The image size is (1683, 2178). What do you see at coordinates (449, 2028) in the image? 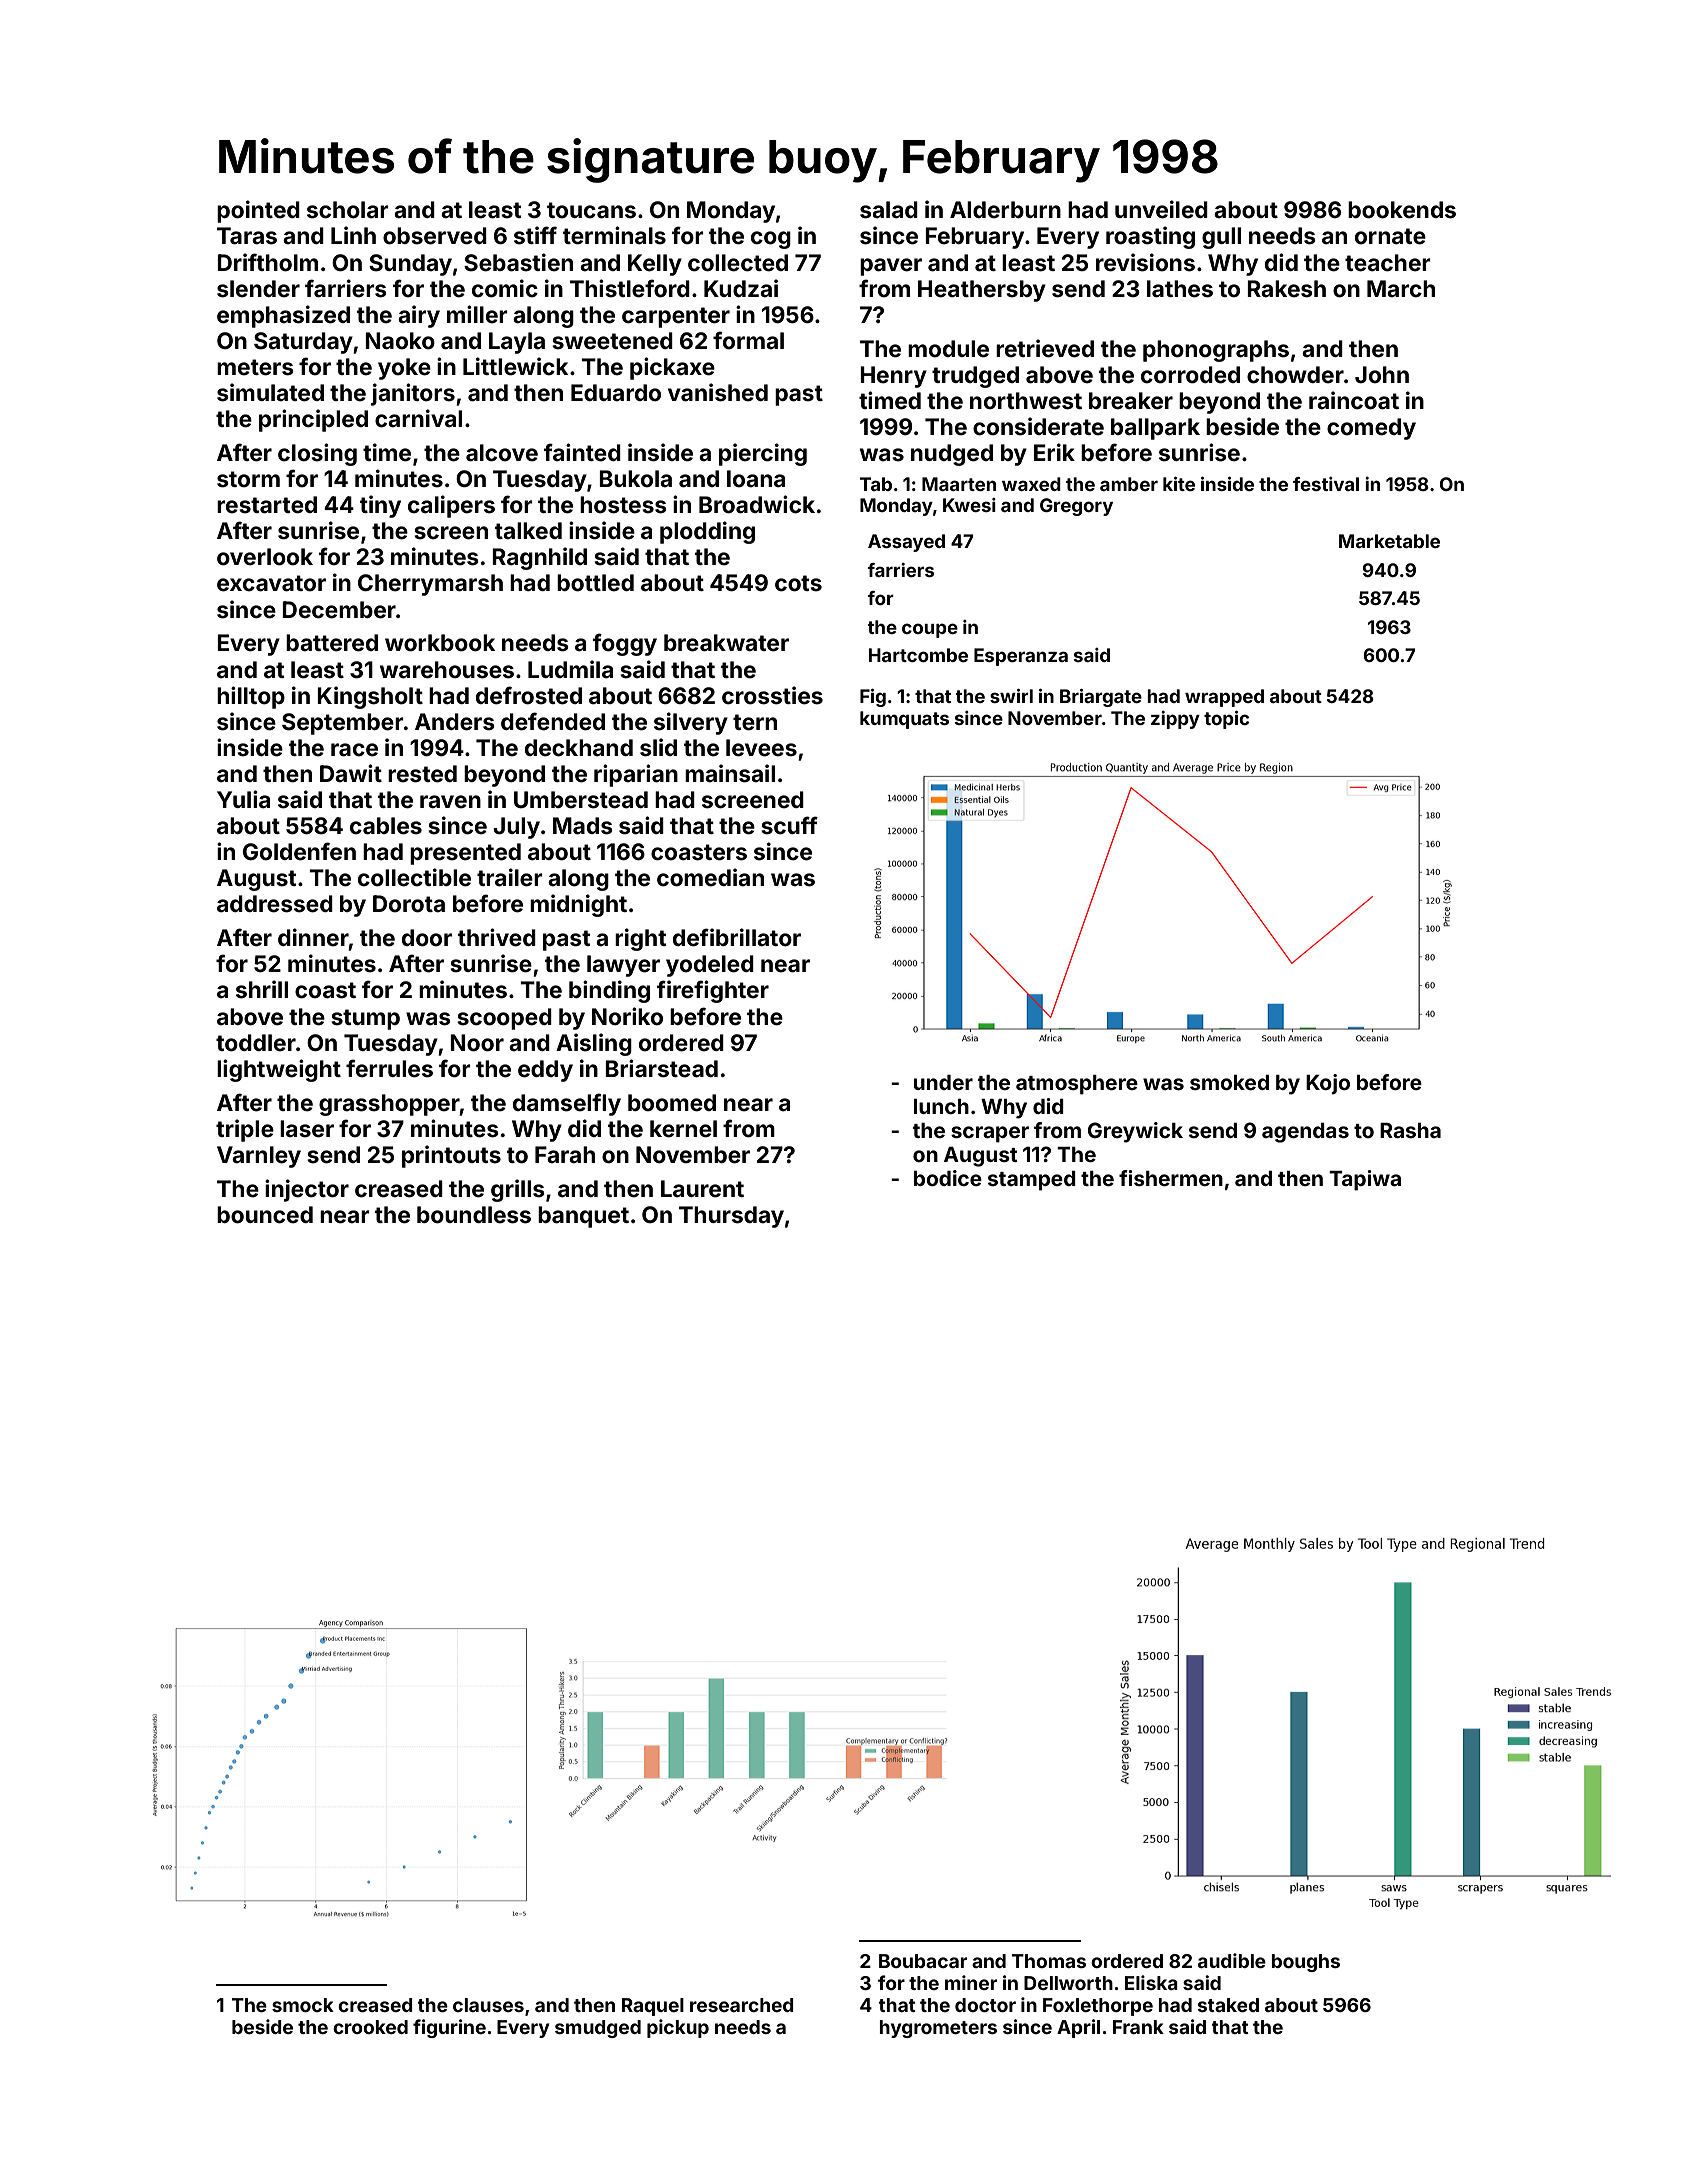
I see `figurine` at bounding box center [449, 2028].
